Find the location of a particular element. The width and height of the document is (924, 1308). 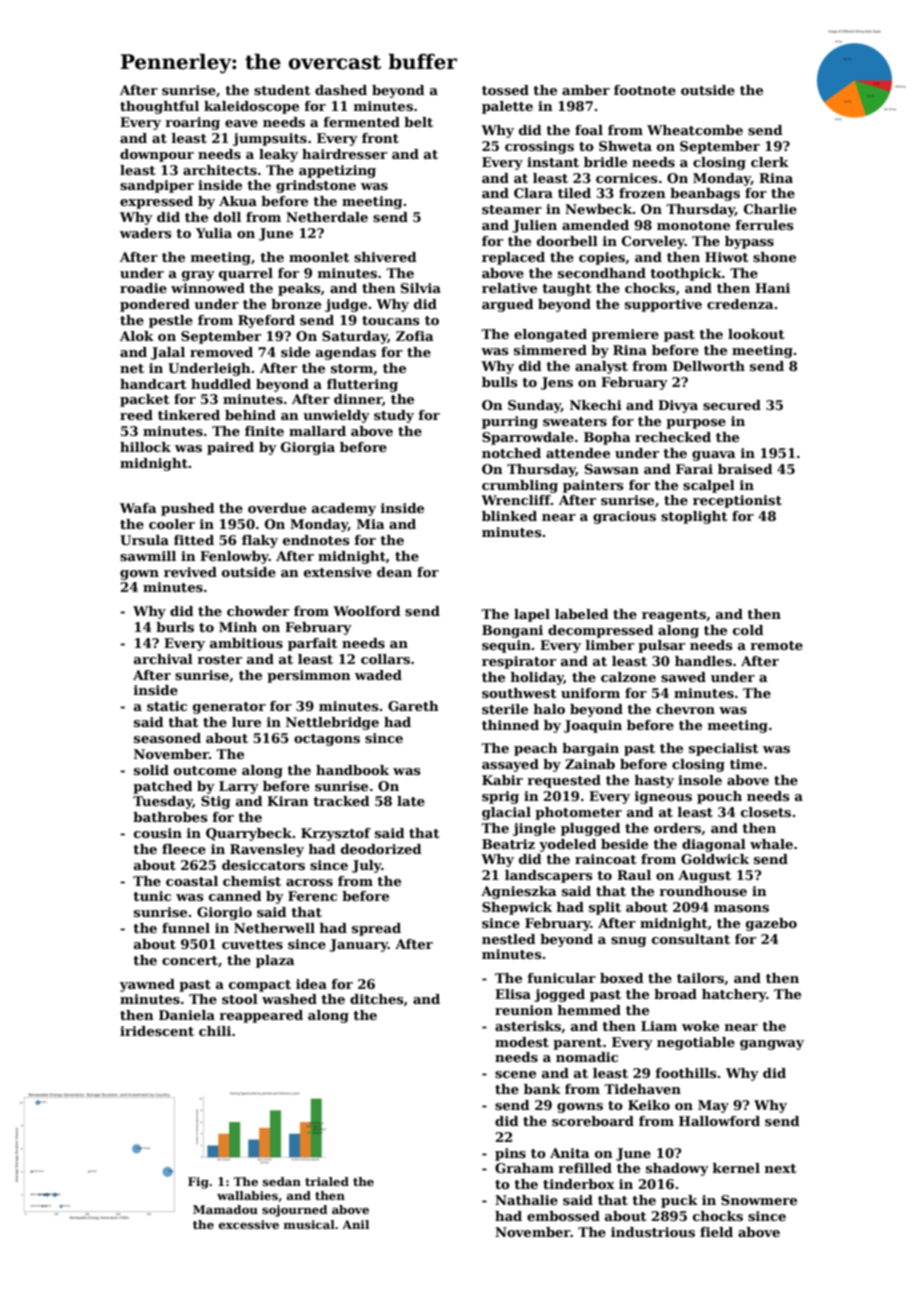

thoughtful is located at coordinates (159, 107).
